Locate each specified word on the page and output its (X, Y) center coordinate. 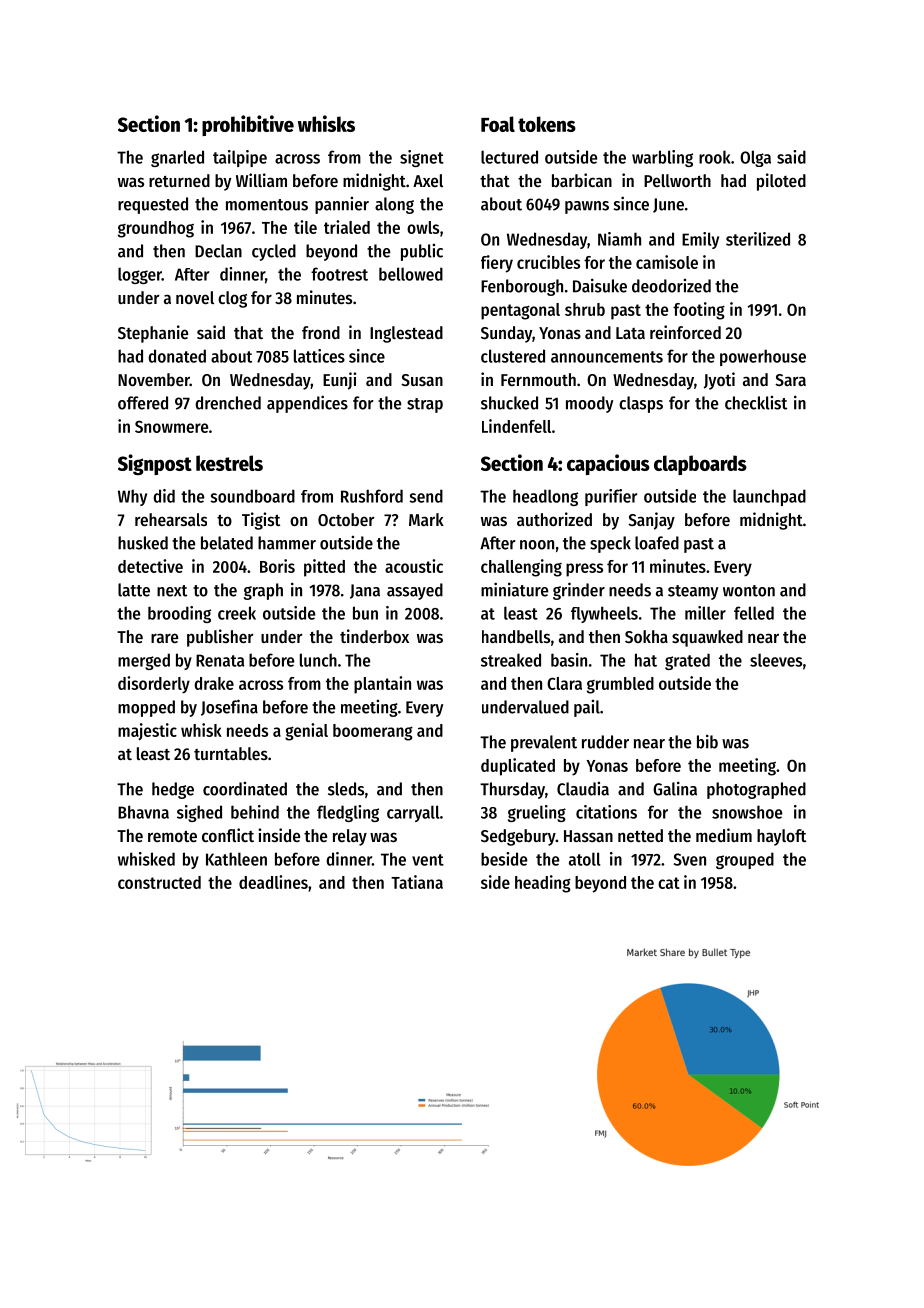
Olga (755, 158)
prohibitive (248, 125)
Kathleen (236, 859)
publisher (220, 638)
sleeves (776, 660)
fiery (497, 264)
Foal (498, 124)
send (426, 496)
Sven (690, 859)
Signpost (155, 464)
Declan (218, 251)
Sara (790, 380)
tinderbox (374, 636)
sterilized (758, 239)
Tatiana (417, 882)
